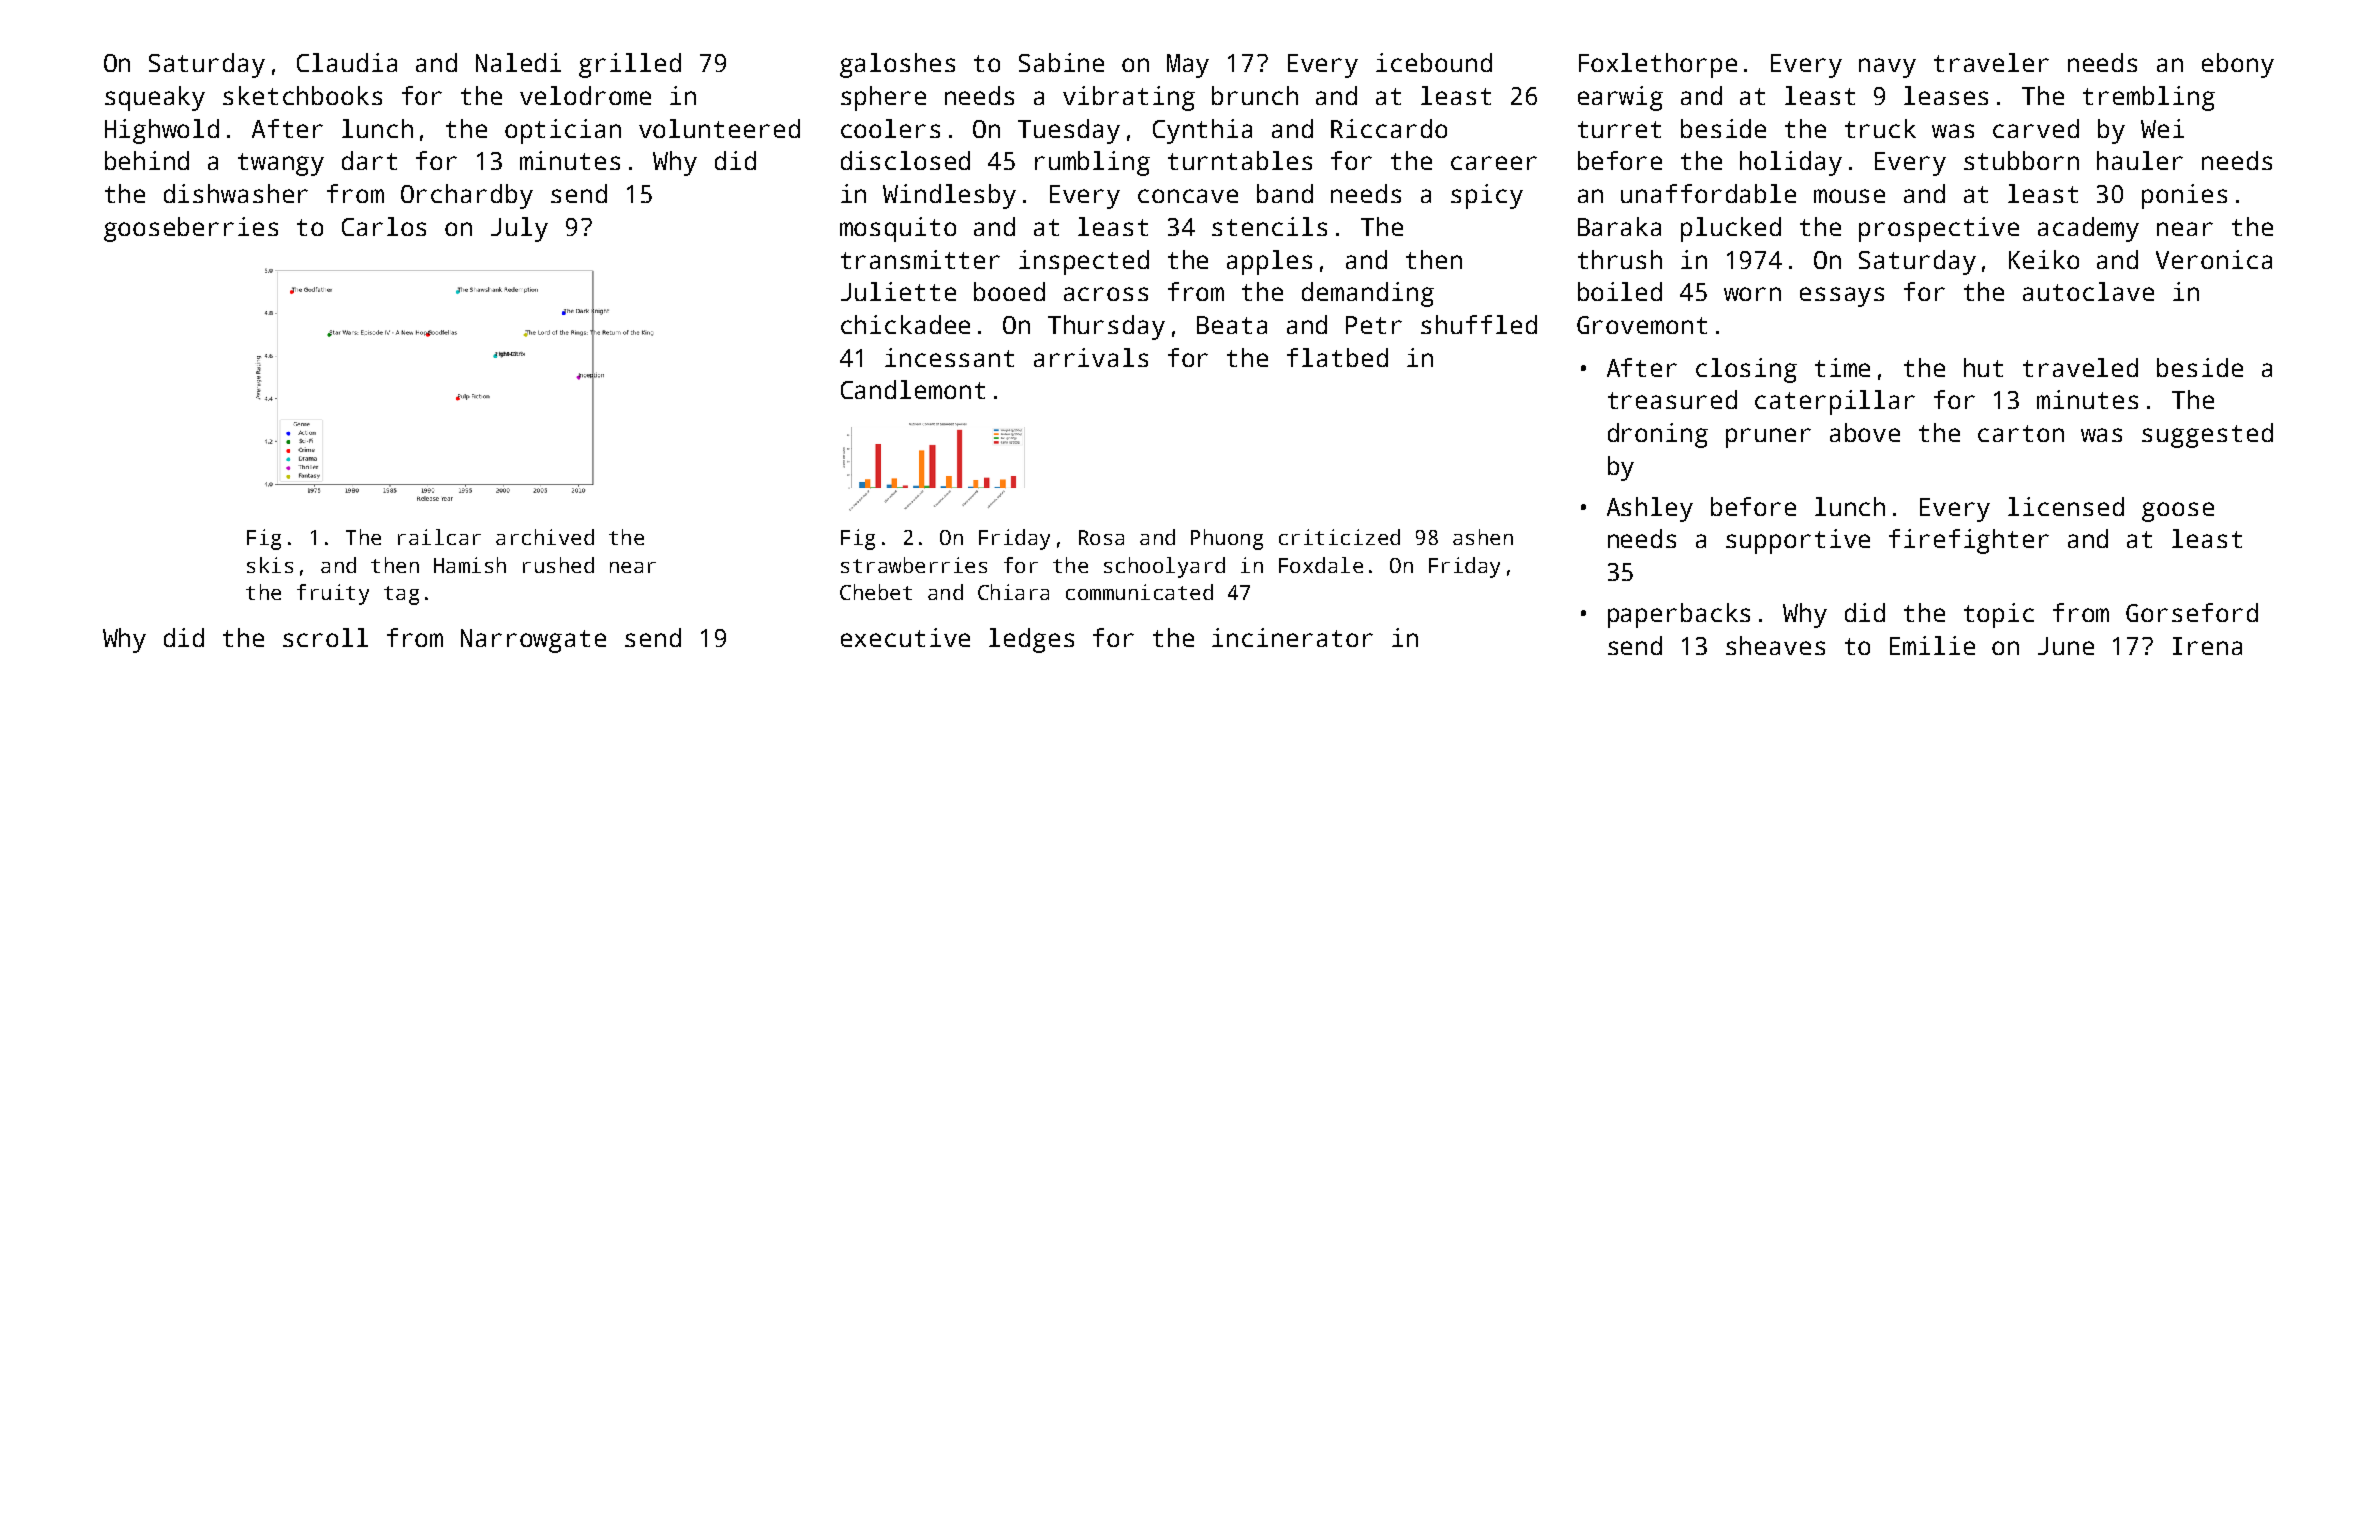  What do you see at coordinates (1658, 65) in the screenshot?
I see `Foxlethorpe` at bounding box center [1658, 65].
